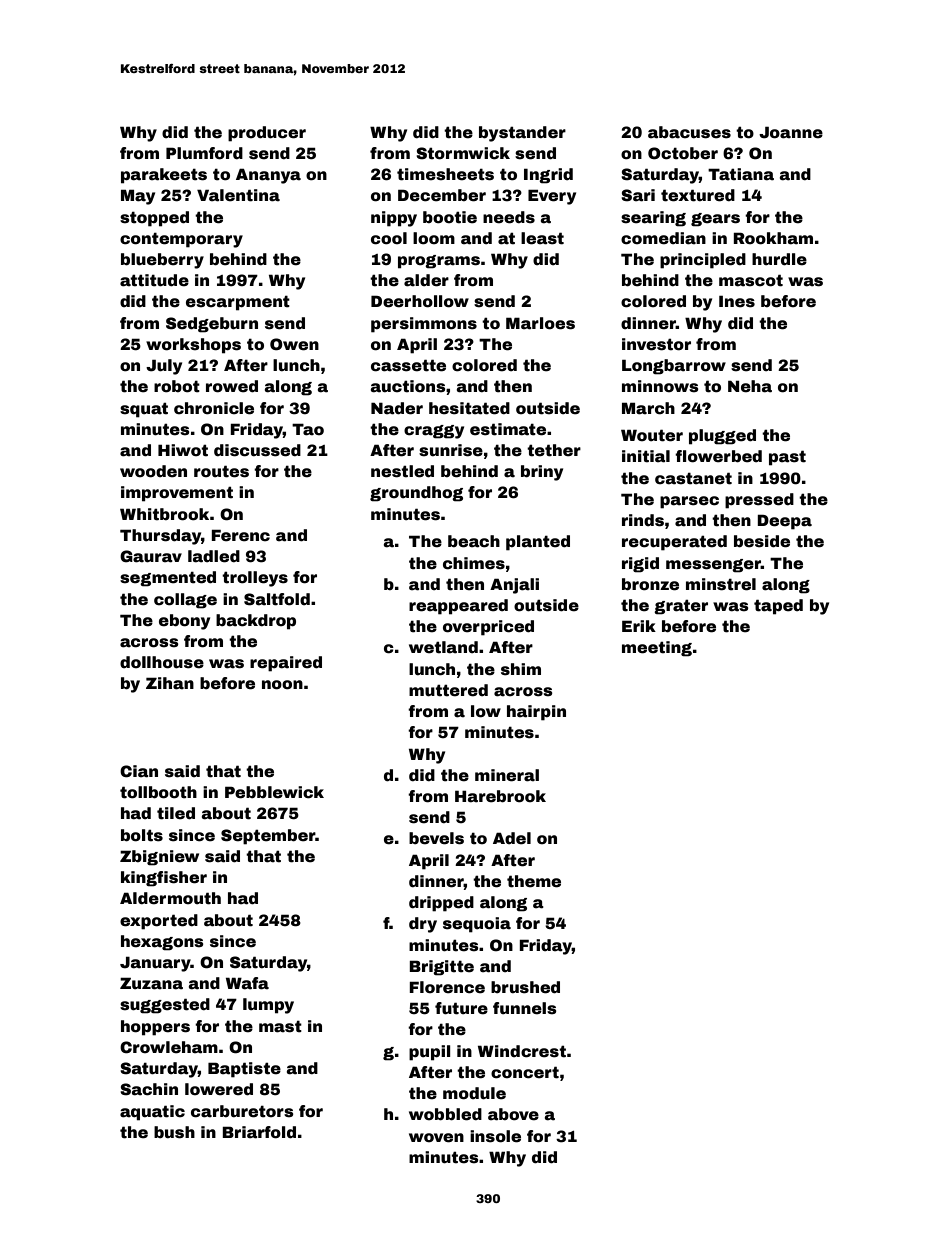 The height and width of the page is (1233, 952). Describe the element at coordinates (282, 685) in the page. I see `noon` at that location.
